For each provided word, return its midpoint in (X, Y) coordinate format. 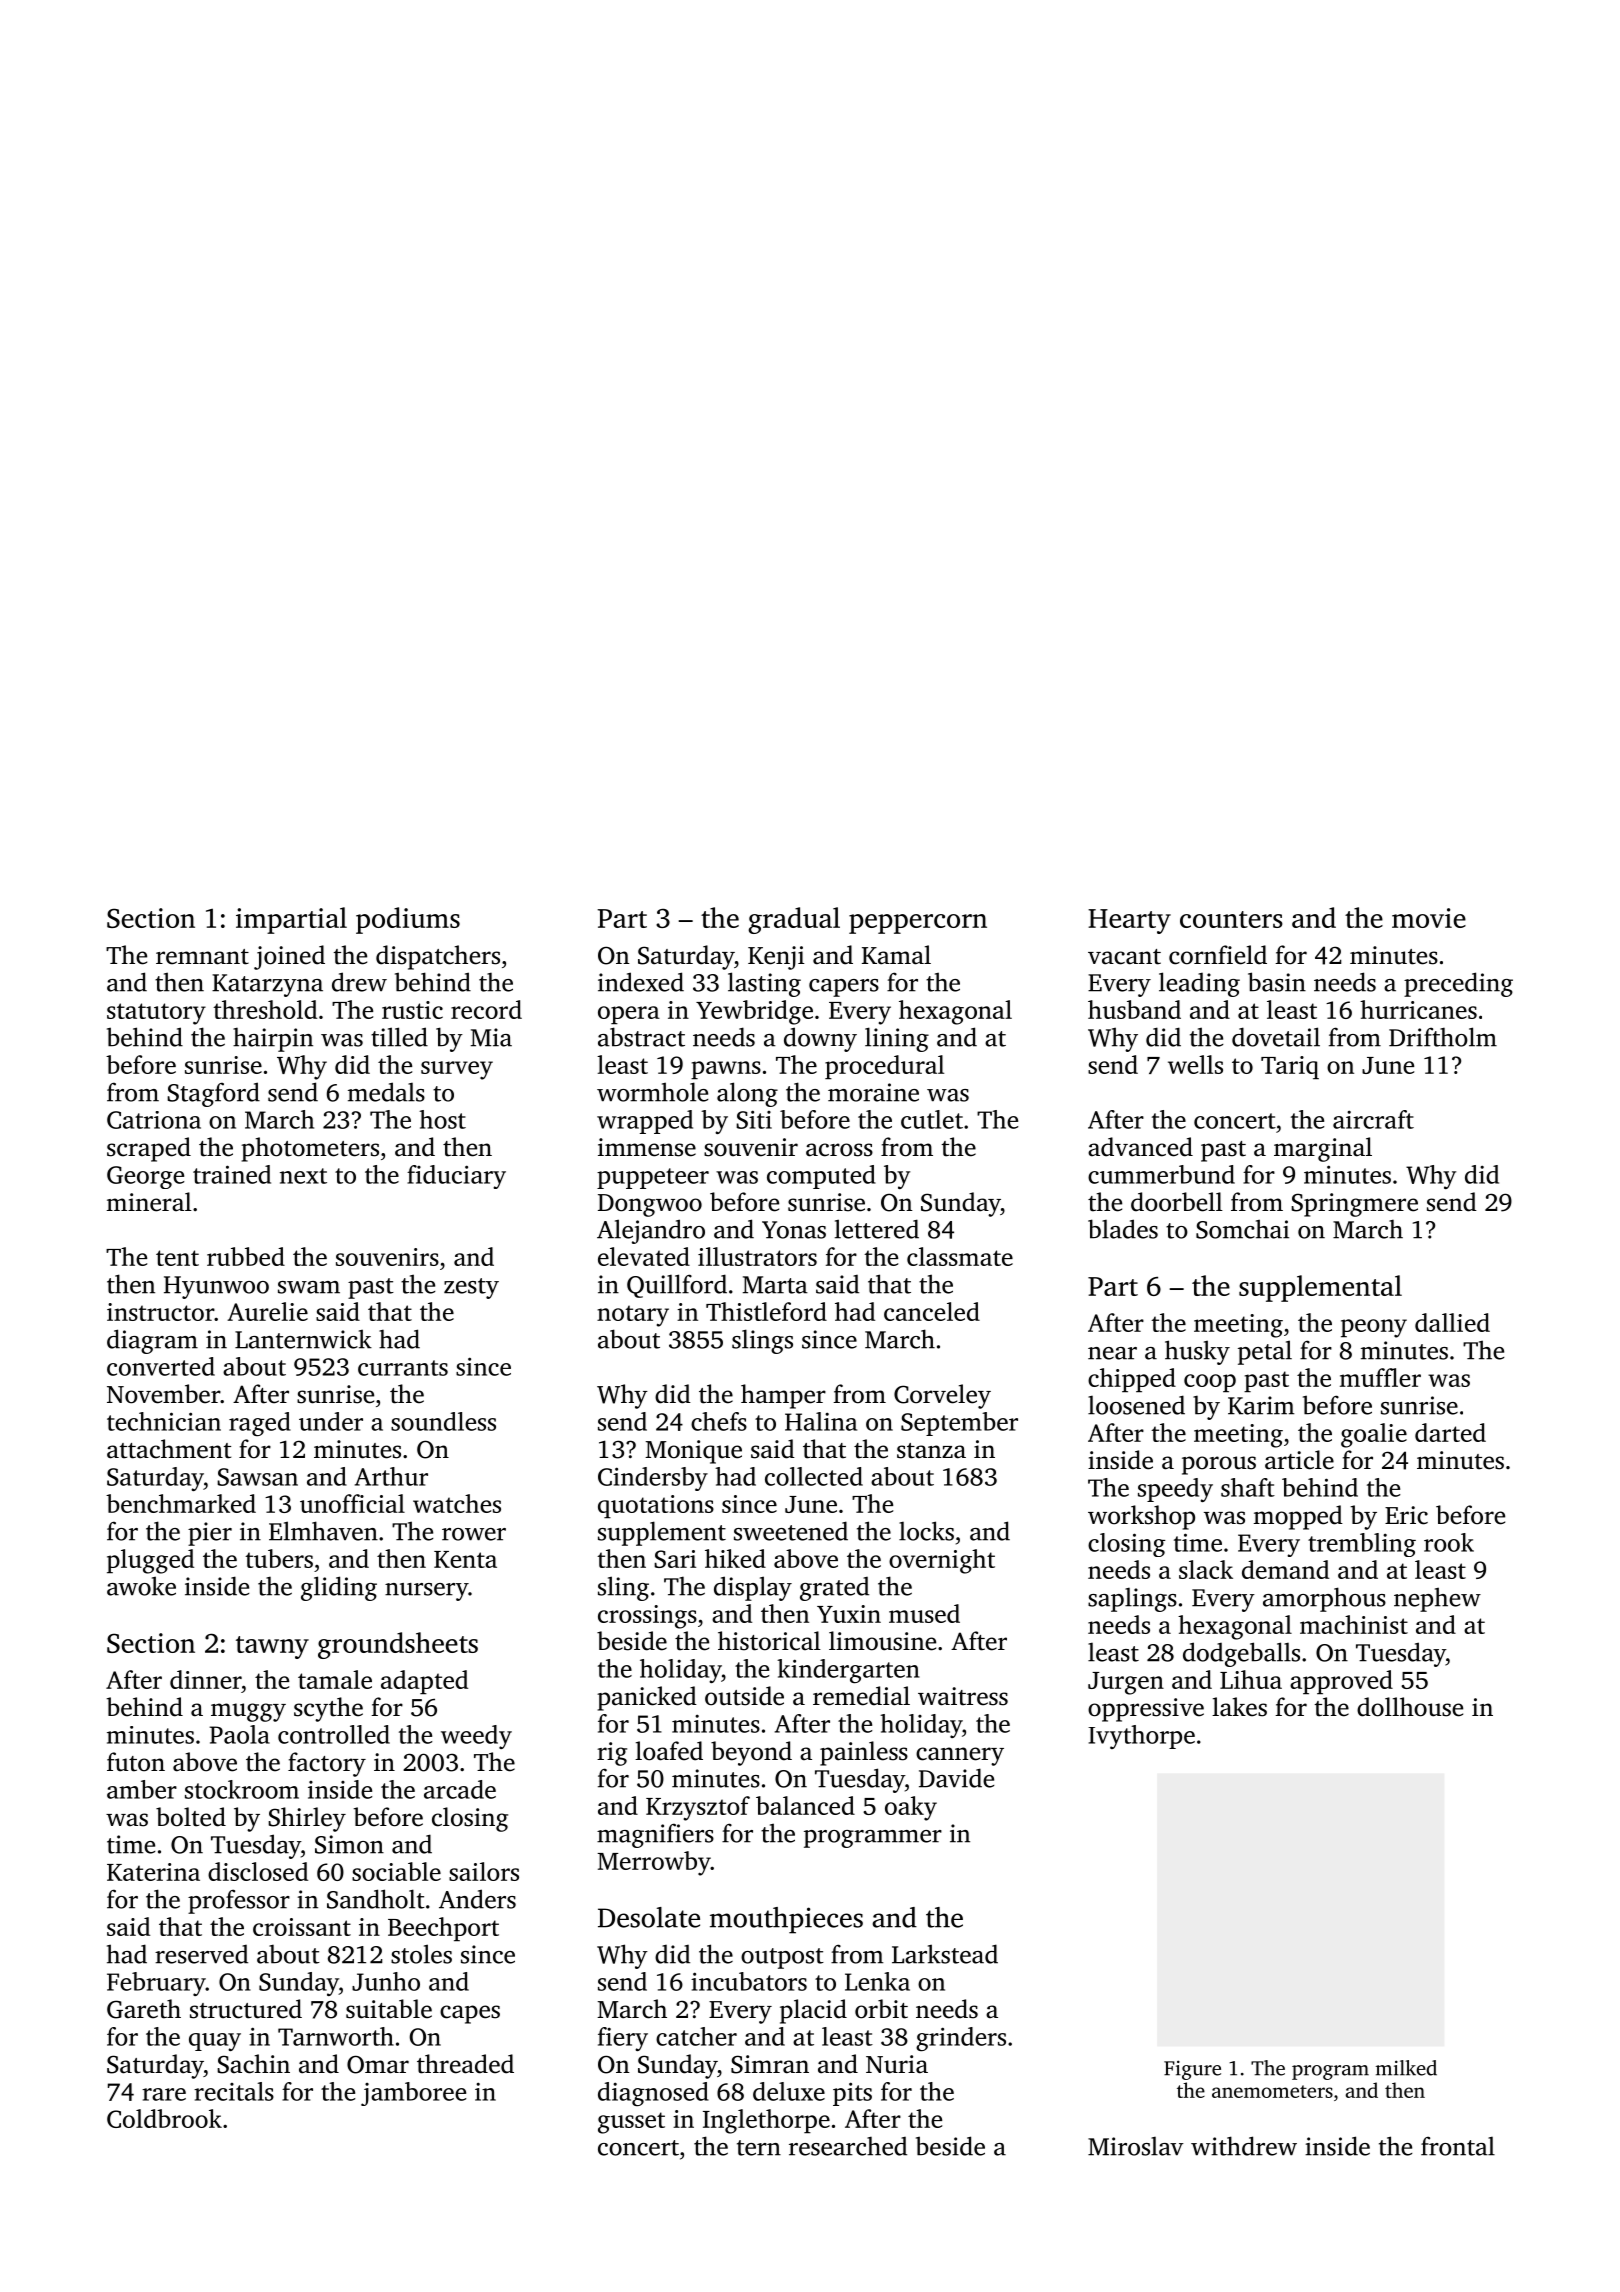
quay (215, 2042)
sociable (396, 1871)
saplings (1132, 1599)
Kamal (896, 955)
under (331, 1421)
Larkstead (945, 1954)
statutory (156, 1014)
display (753, 1588)
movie (1429, 918)
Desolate (649, 1917)
